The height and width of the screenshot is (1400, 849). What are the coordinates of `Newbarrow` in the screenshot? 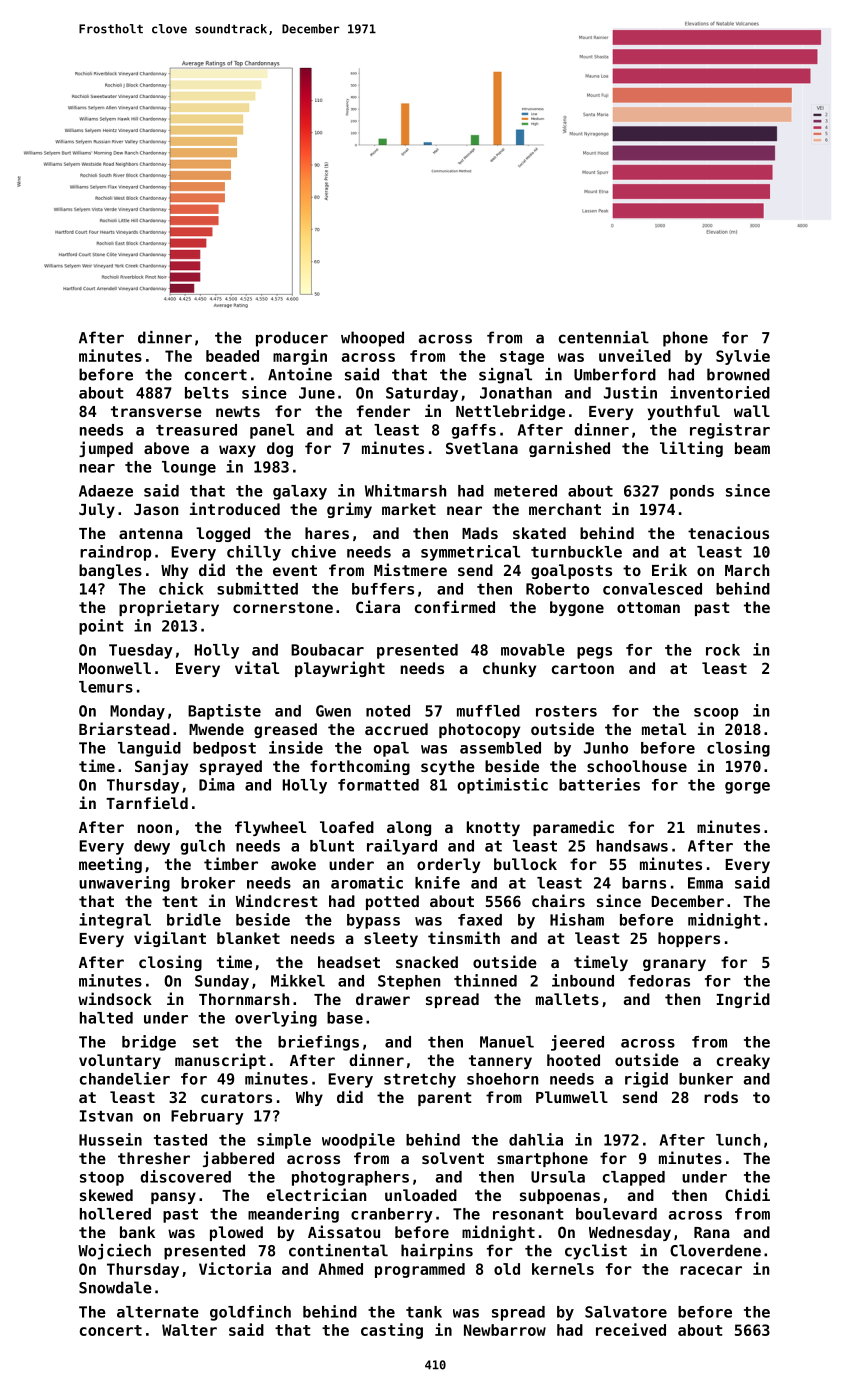 It's located at (505, 1330).
